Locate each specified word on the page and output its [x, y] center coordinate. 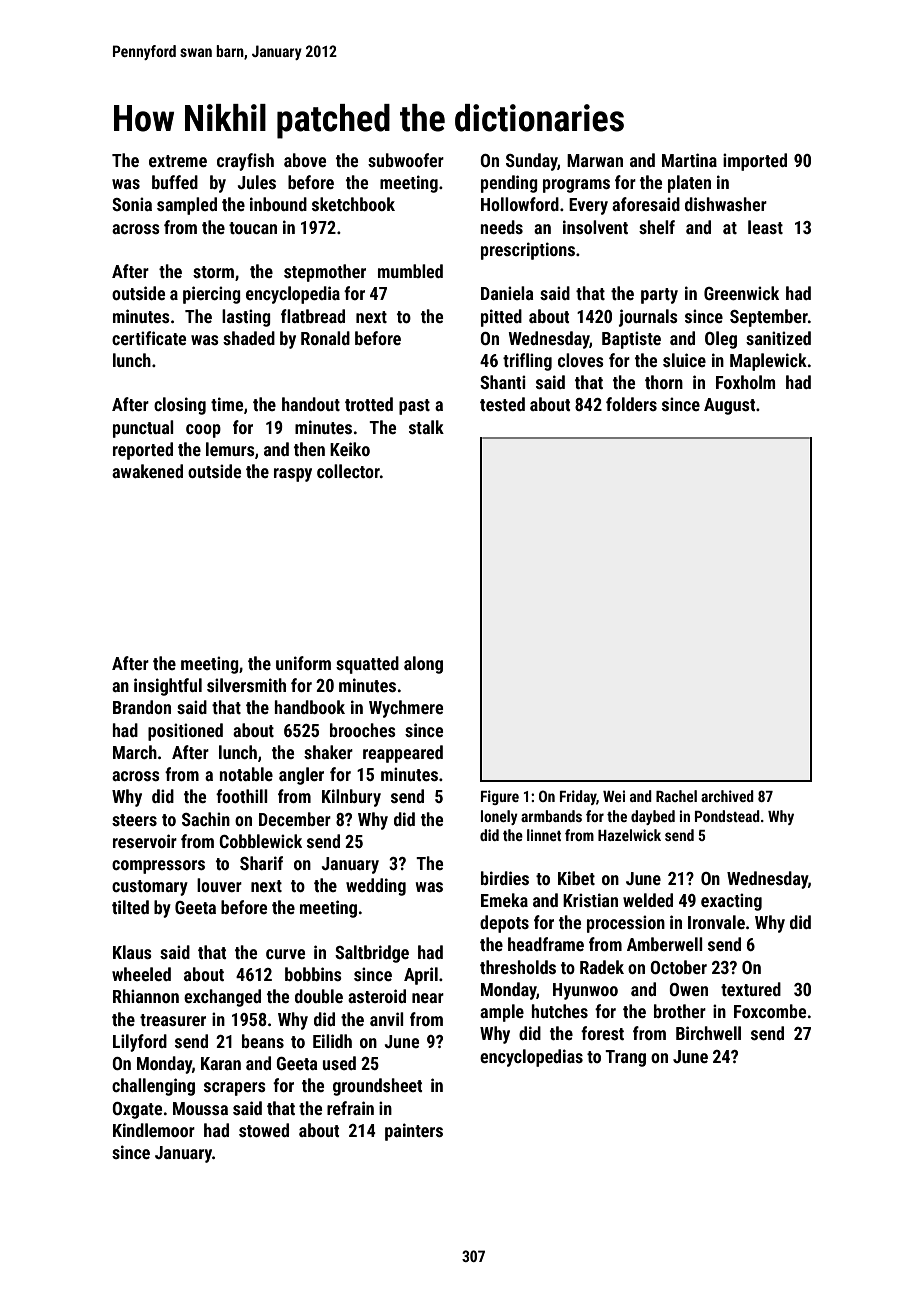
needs [502, 227]
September [769, 318]
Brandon [142, 707]
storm [213, 272]
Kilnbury [351, 798]
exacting [731, 902]
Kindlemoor [154, 1130]
